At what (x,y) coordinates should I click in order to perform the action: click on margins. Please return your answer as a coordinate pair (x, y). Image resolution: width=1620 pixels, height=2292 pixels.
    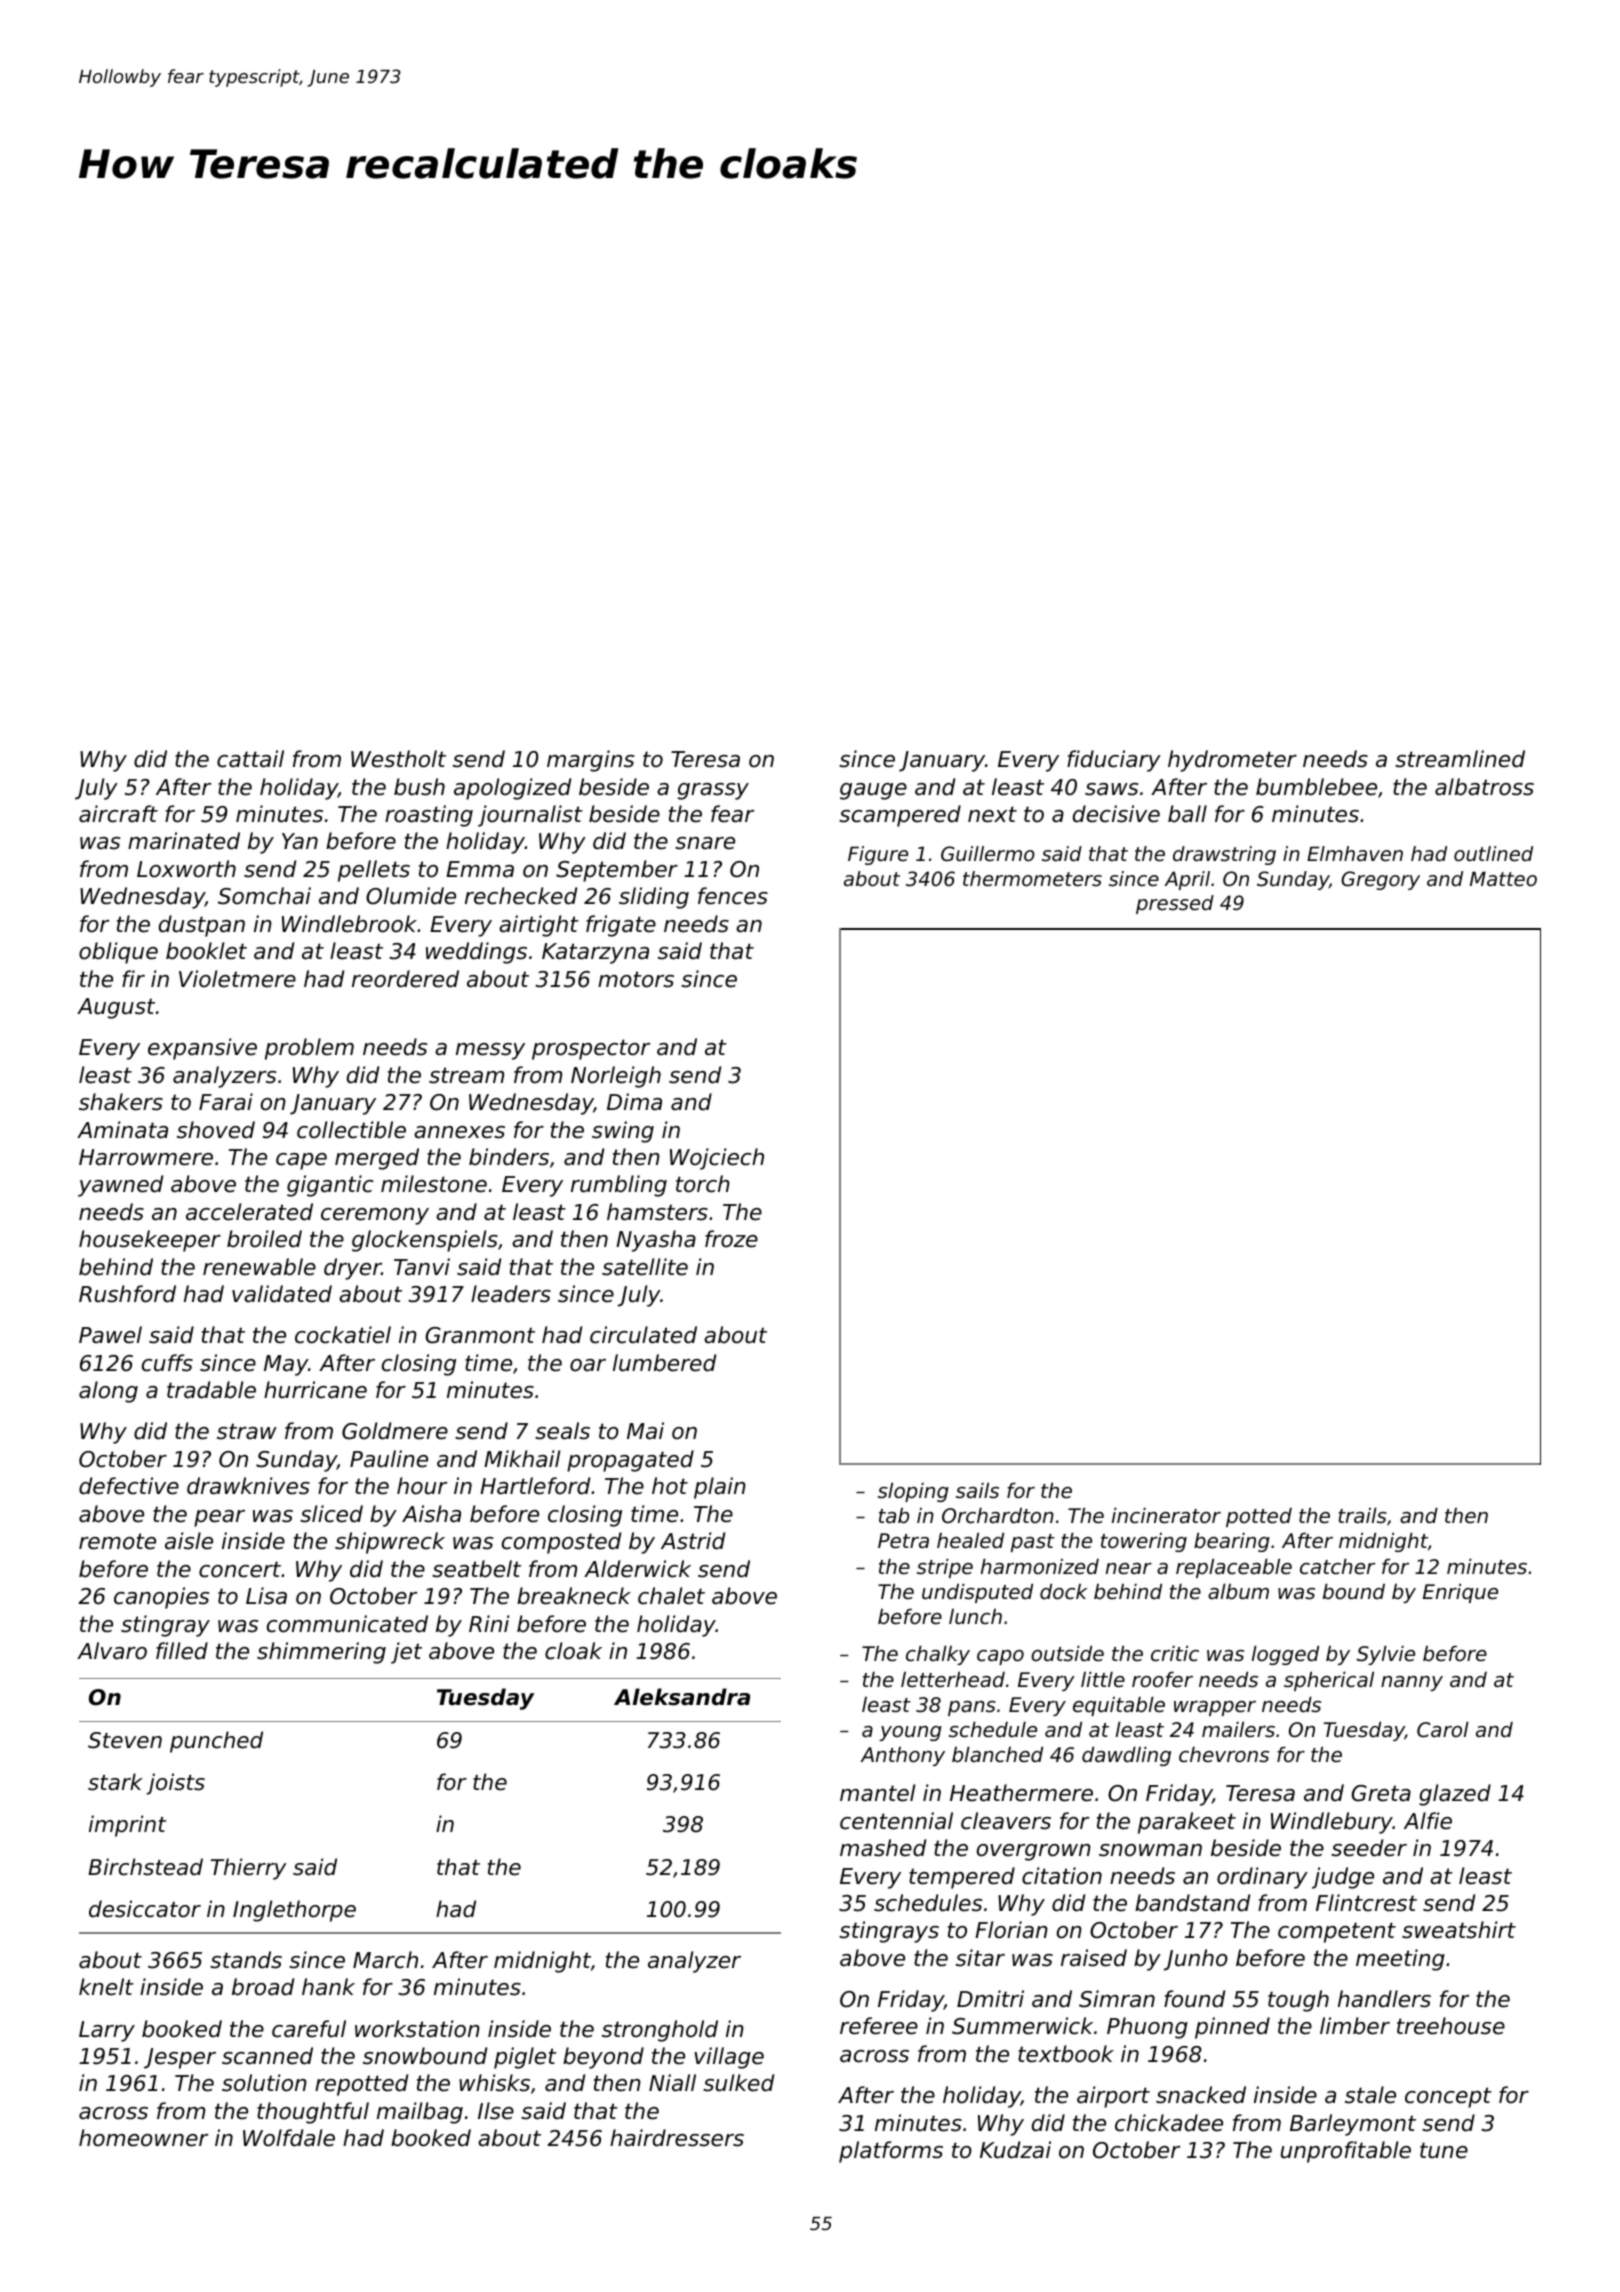
    Looking at the image, I should click on (590, 761).
